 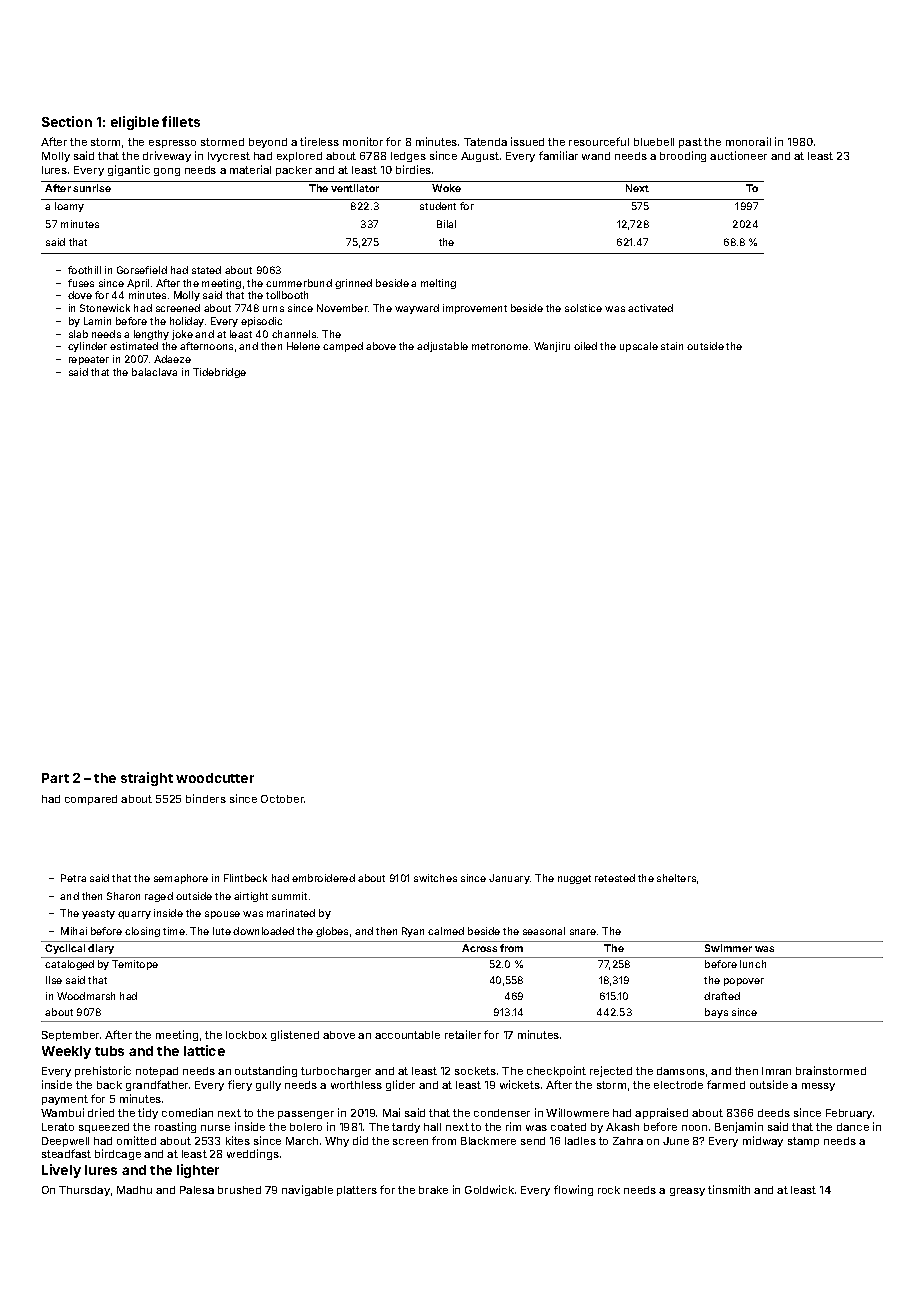 I want to click on adjustable, so click(x=442, y=347).
